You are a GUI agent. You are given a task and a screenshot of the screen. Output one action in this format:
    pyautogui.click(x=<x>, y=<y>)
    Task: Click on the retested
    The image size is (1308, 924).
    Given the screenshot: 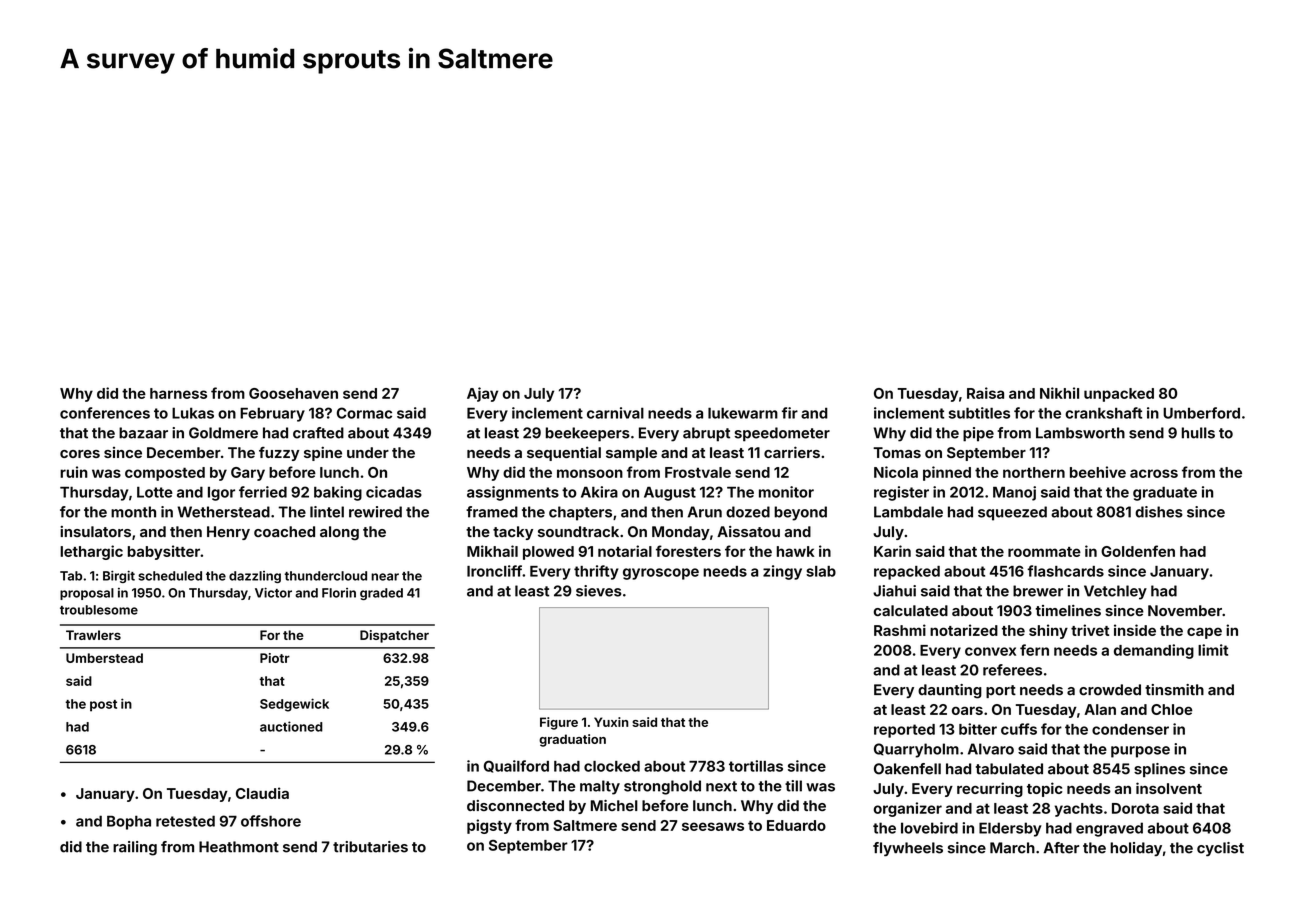 What is the action you would take?
    pyautogui.click(x=185, y=821)
